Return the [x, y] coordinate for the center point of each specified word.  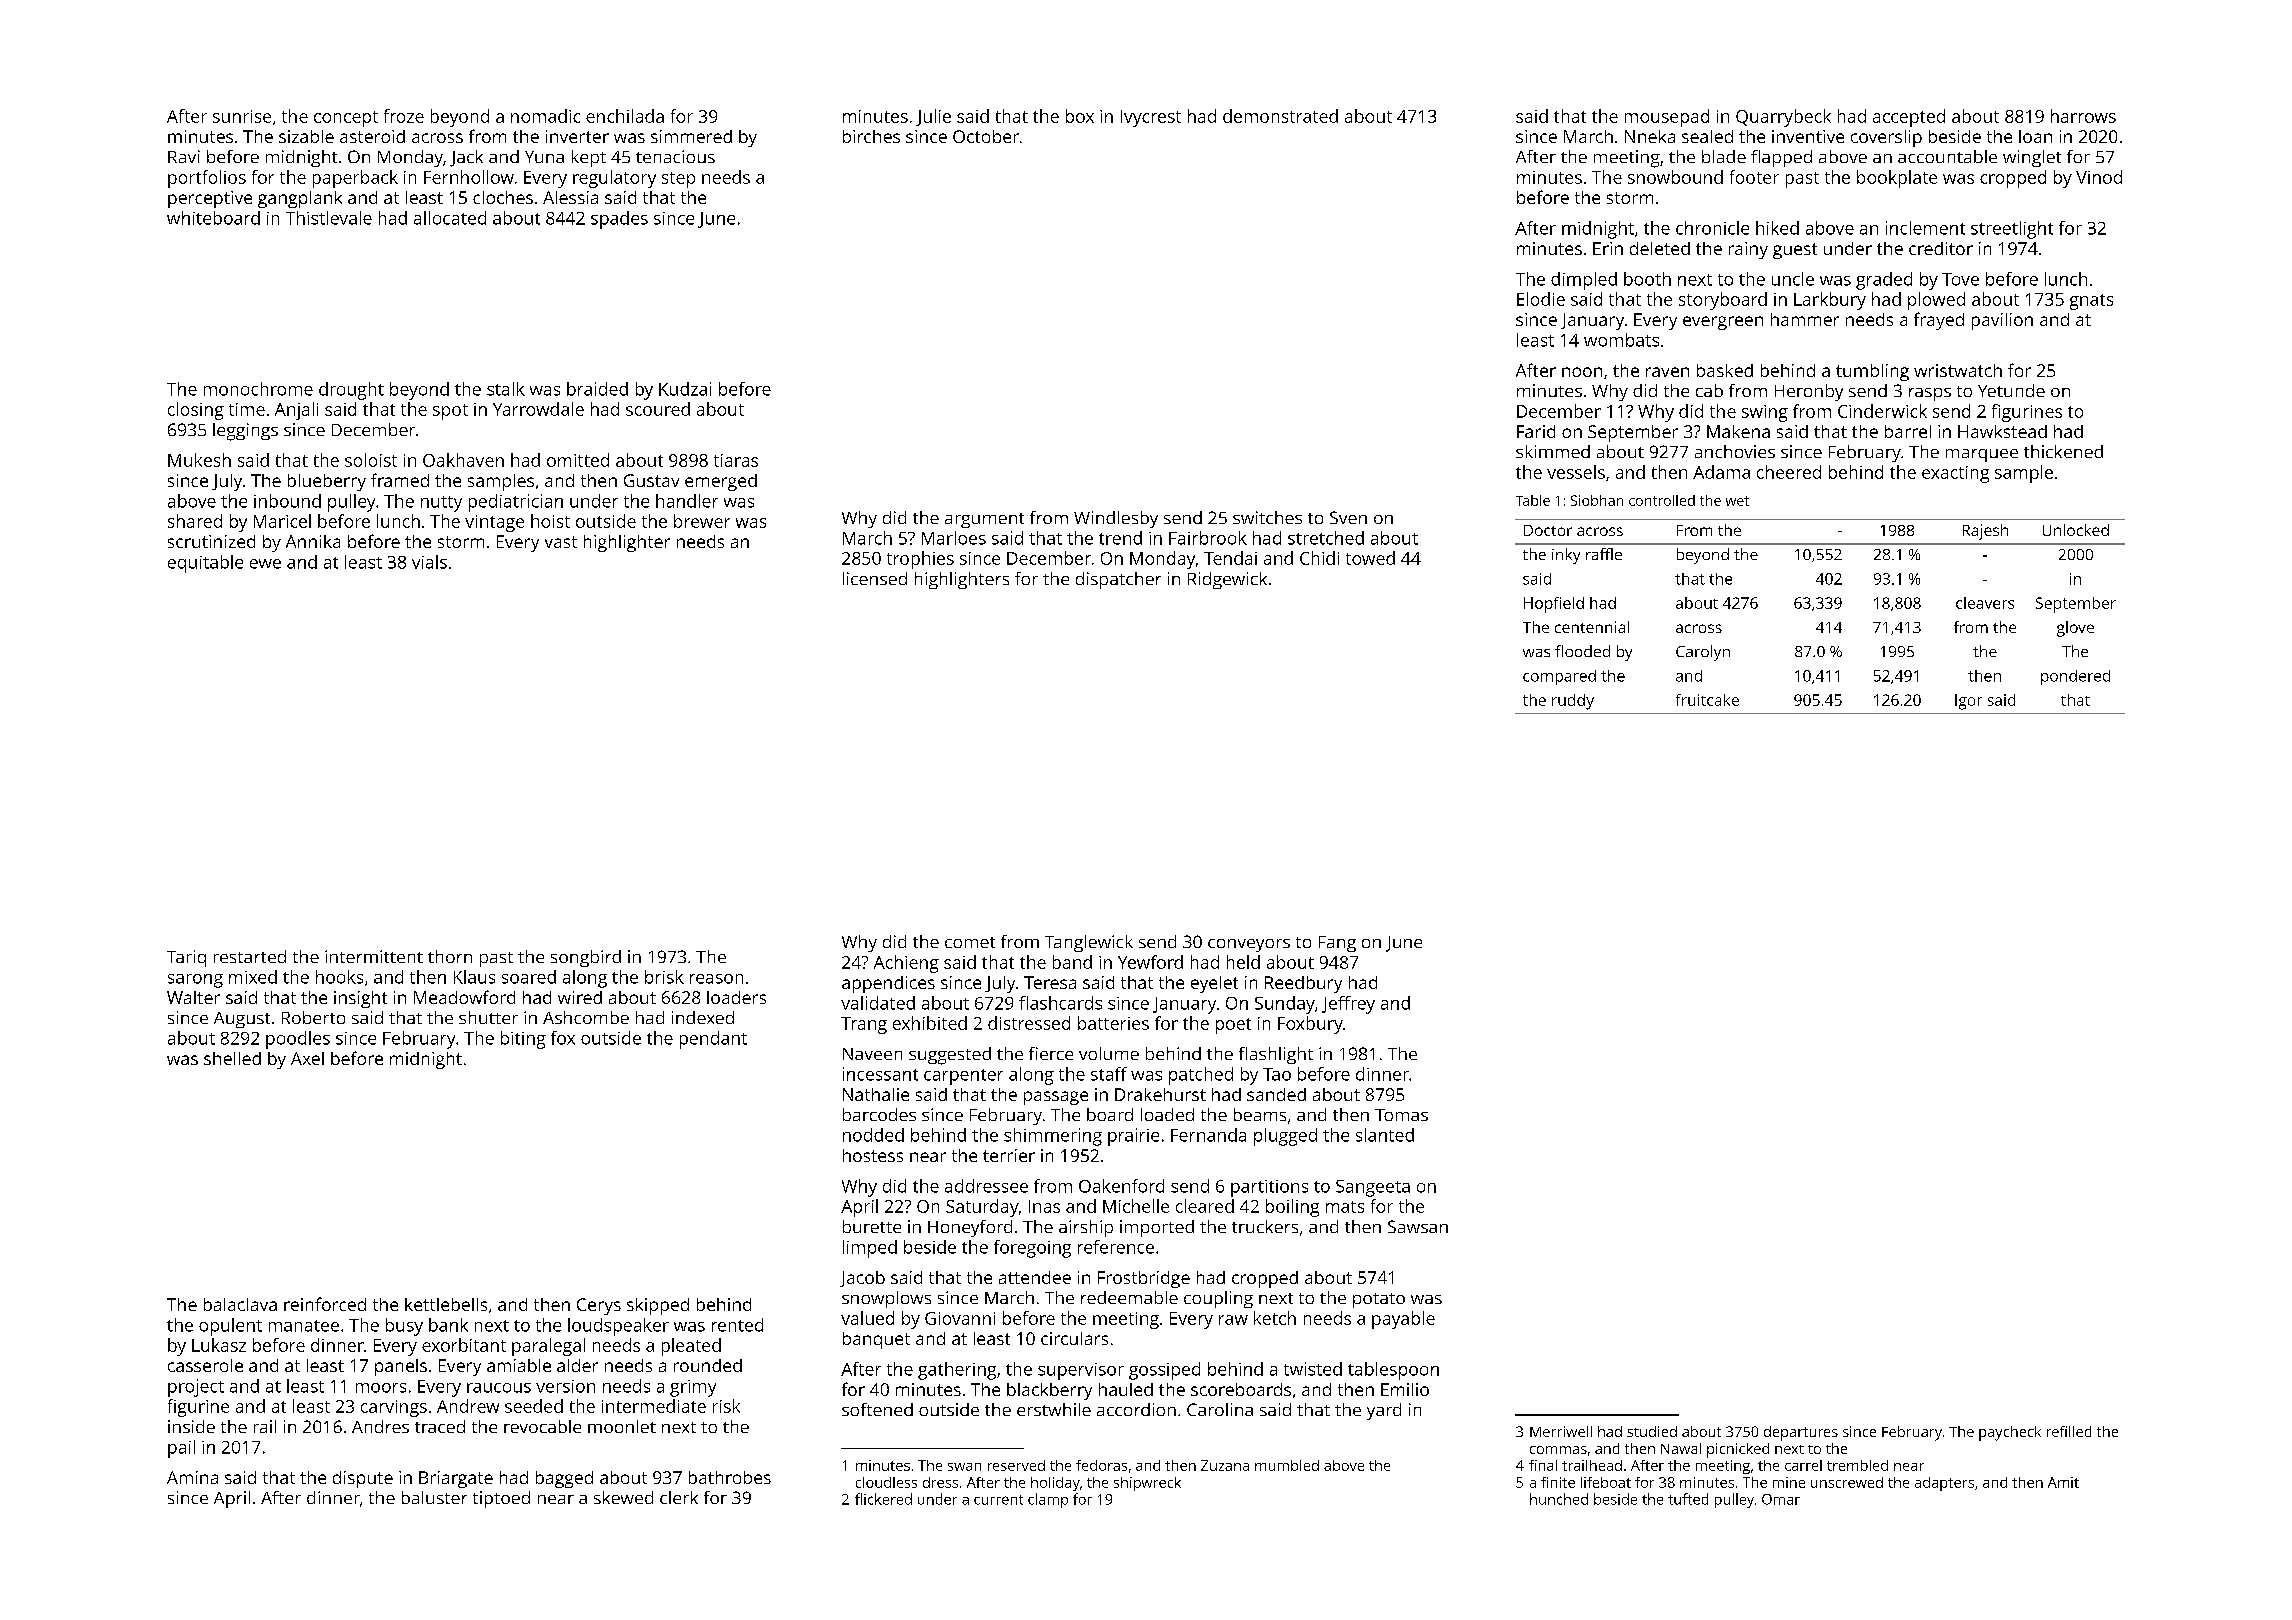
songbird [586, 958]
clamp [1048, 1500]
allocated [450, 218]
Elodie [1541, 299]
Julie [933, 117]
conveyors [1249, 945]
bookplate [1897, 179]
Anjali [296, 411]
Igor [1968, 702]
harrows [2083, 116]
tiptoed [501, 1499]
